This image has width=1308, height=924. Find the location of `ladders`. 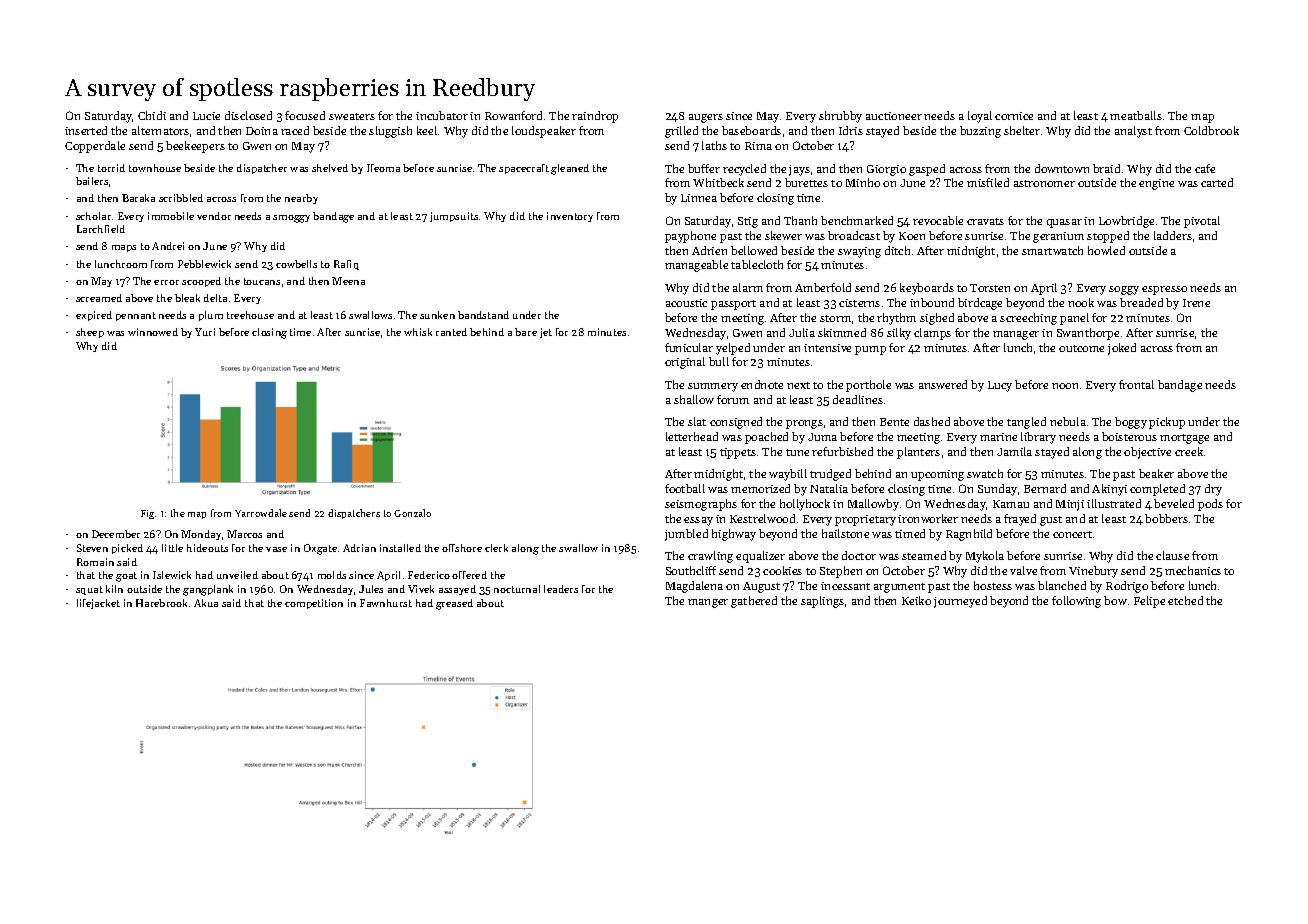

ladders is located at coordinates (1173, 235).
